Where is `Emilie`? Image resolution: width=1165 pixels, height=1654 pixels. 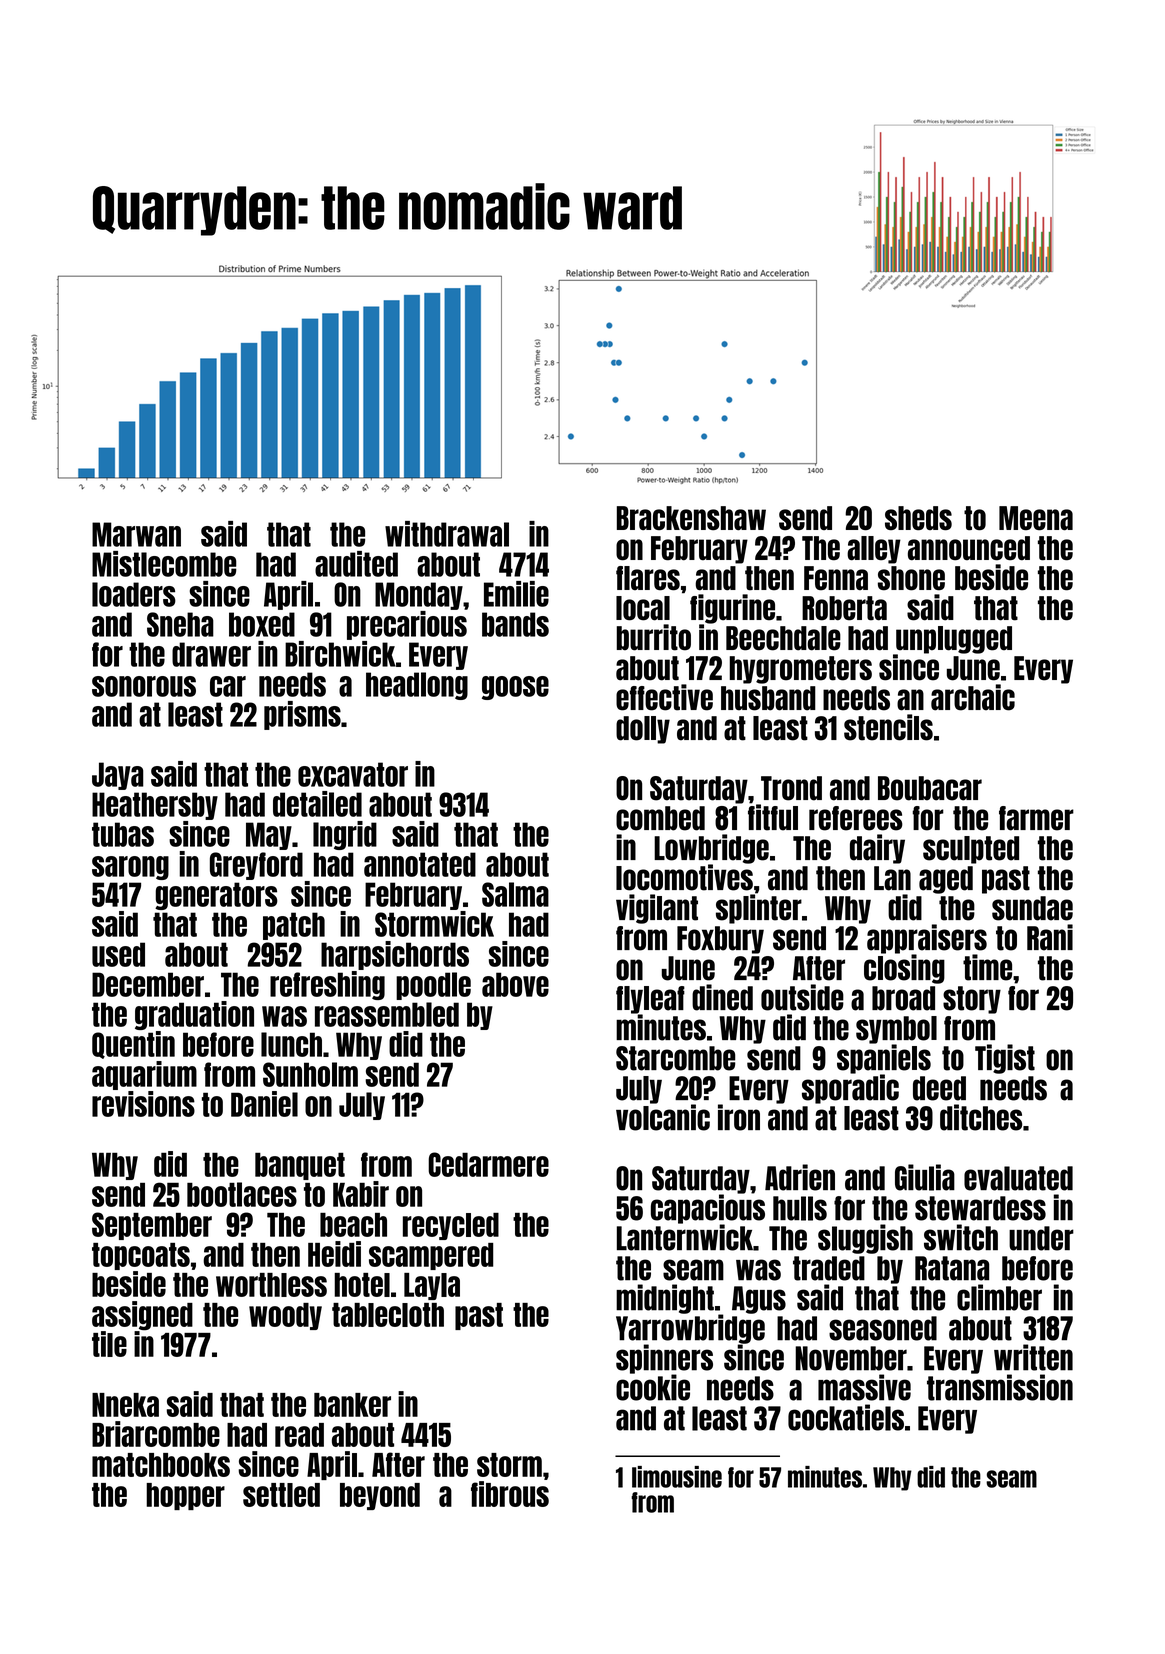 Emilie is located at coordinates (516, 594).
